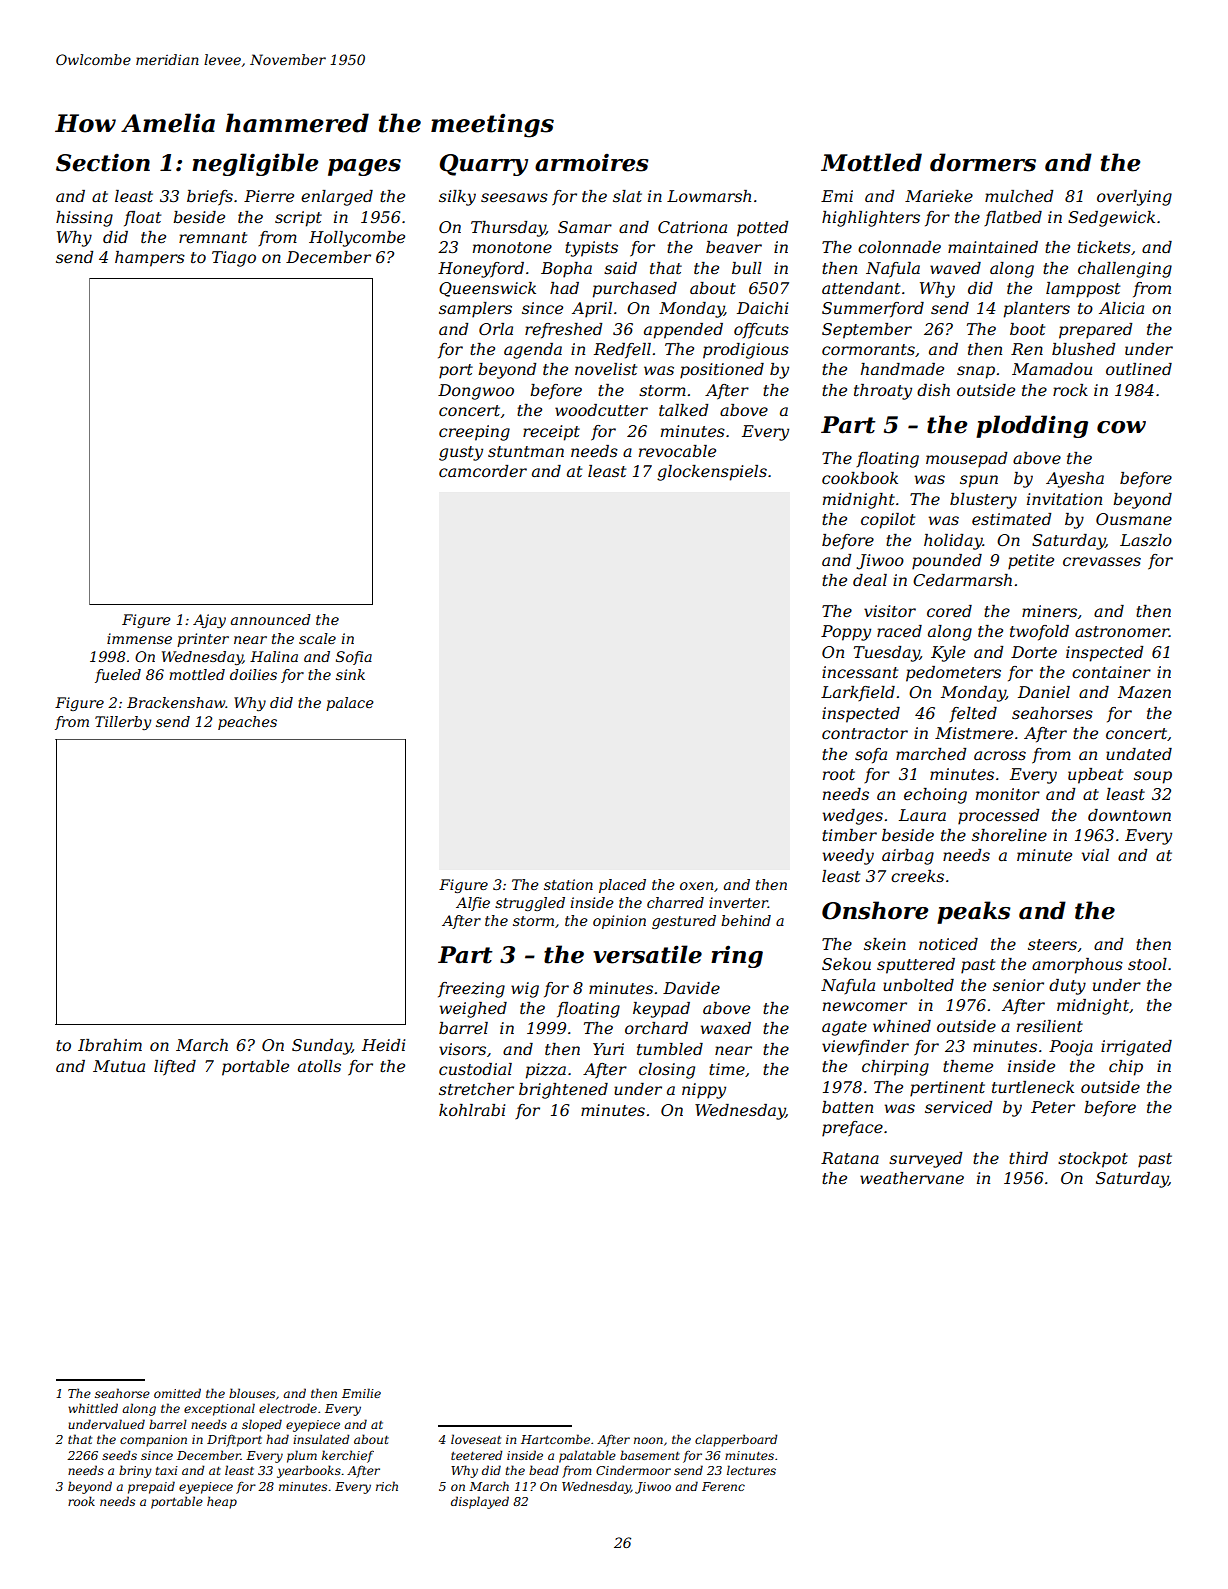  Describe the element at coordinates (568, 884) in the page. I see `station` at that location.
